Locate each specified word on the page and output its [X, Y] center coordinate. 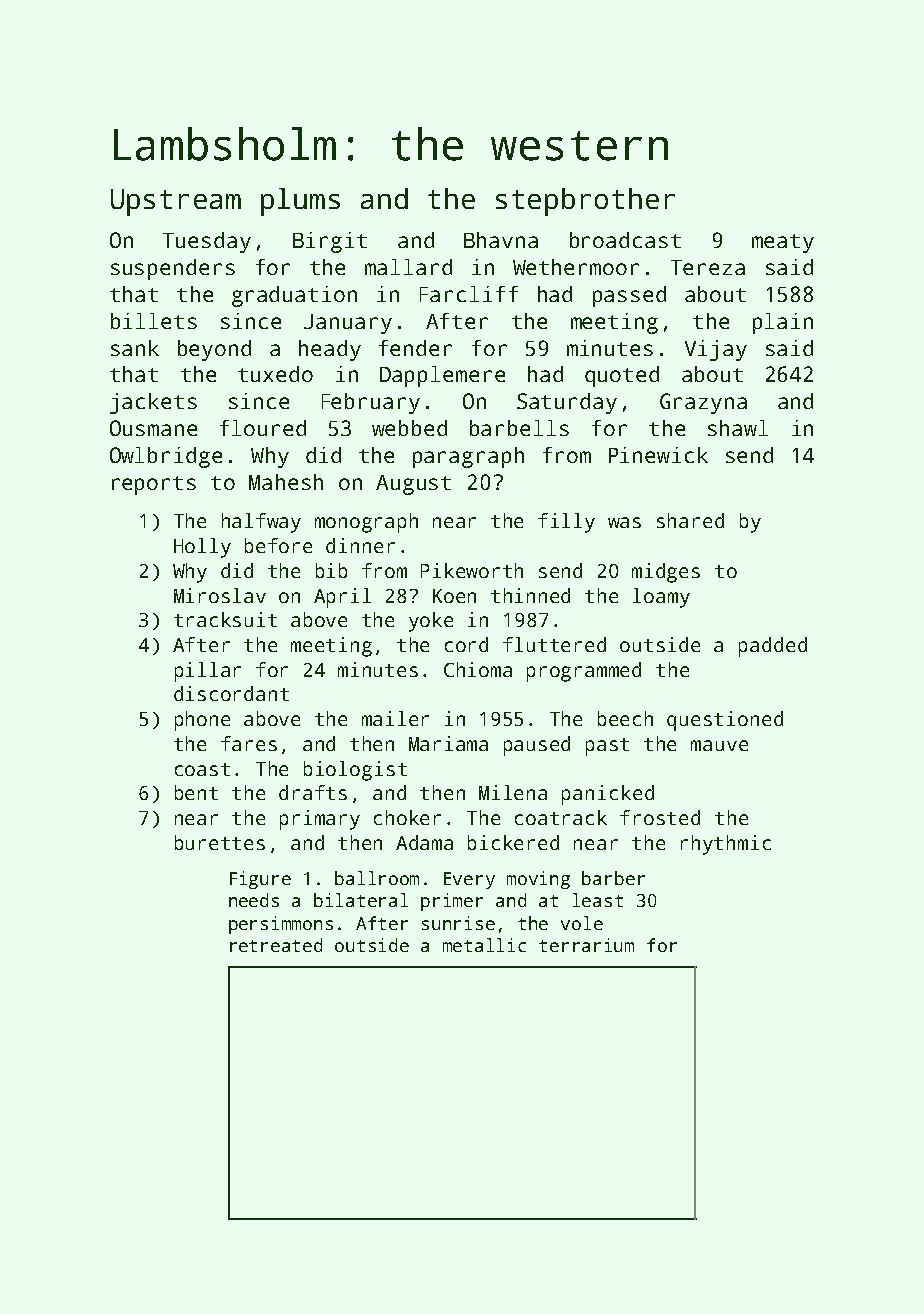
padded [773, 647]
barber [613, 878]
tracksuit [225, 619]
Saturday [567, 403]
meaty [783, 243]
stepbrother [585, 202]
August [413, 485]
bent [196, 792]
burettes [220, 842]
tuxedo [275, 374]
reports [154, 485]
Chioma [478, 669]
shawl [738, 428]
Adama [424, 842]
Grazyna [703, 403]
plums [300, 202]
